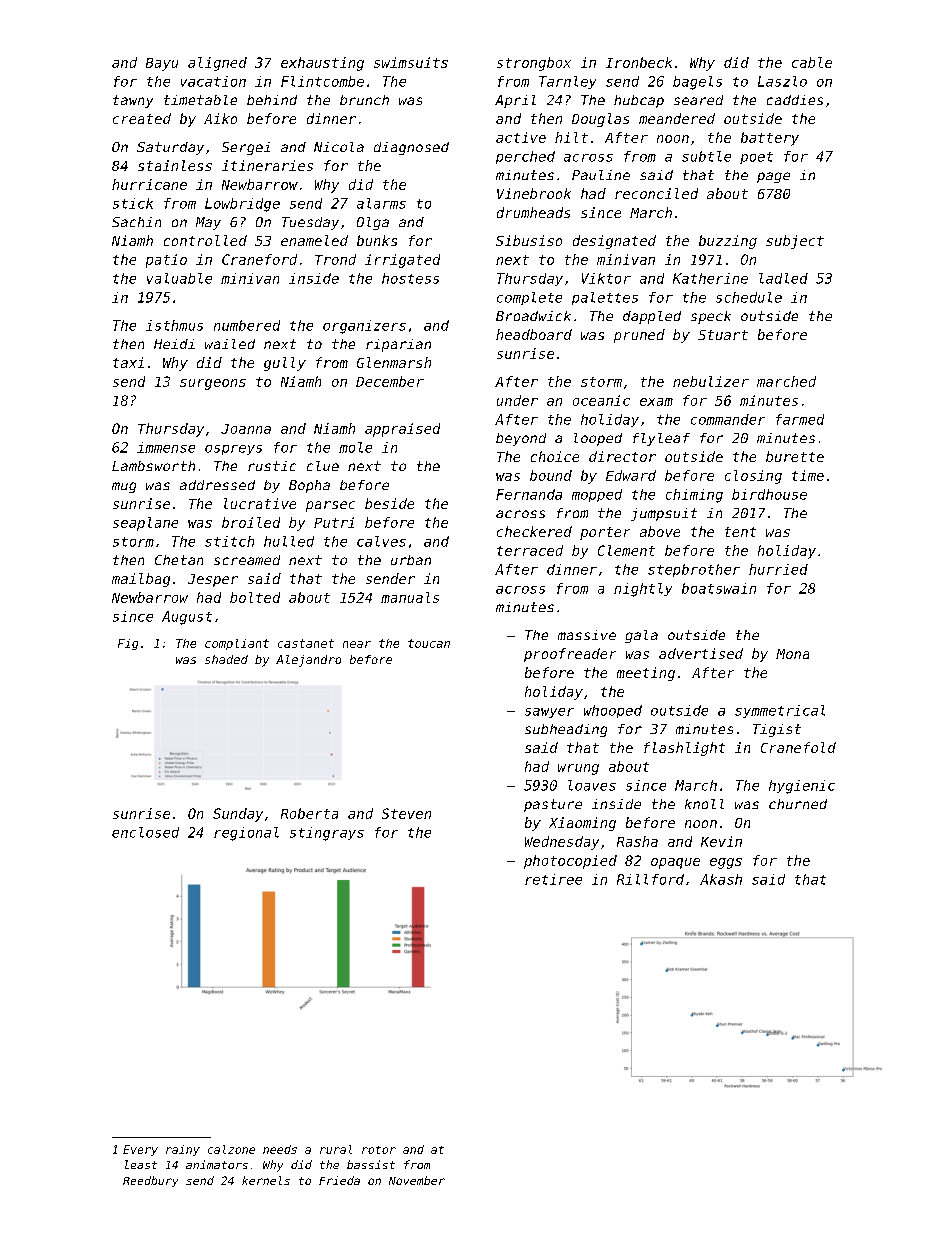 The image size is (952, 1233). Describe the element at coordinates (631, 475) in the page. I see `Edward` at that location.
